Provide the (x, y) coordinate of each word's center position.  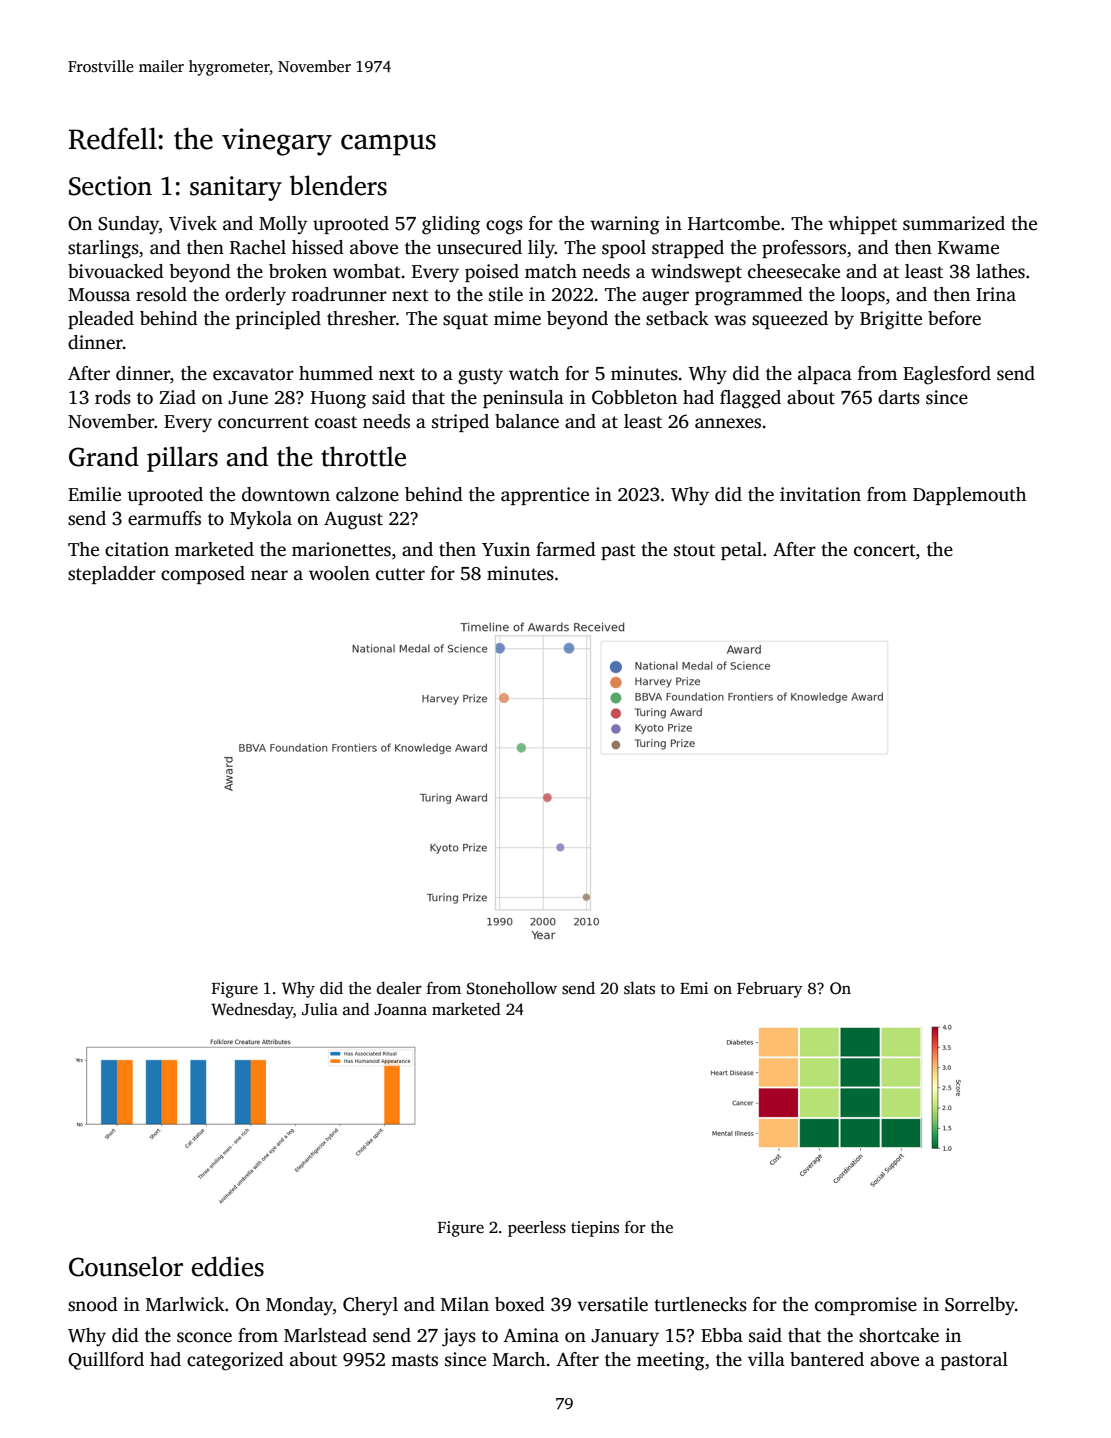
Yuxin (506, 549)
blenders (338, 185)
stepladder (112, 575)
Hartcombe (734, 223)
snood (93, 1304)
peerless (537, 1229)
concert (885, 550)
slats (639, 988)
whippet (862, 225)
